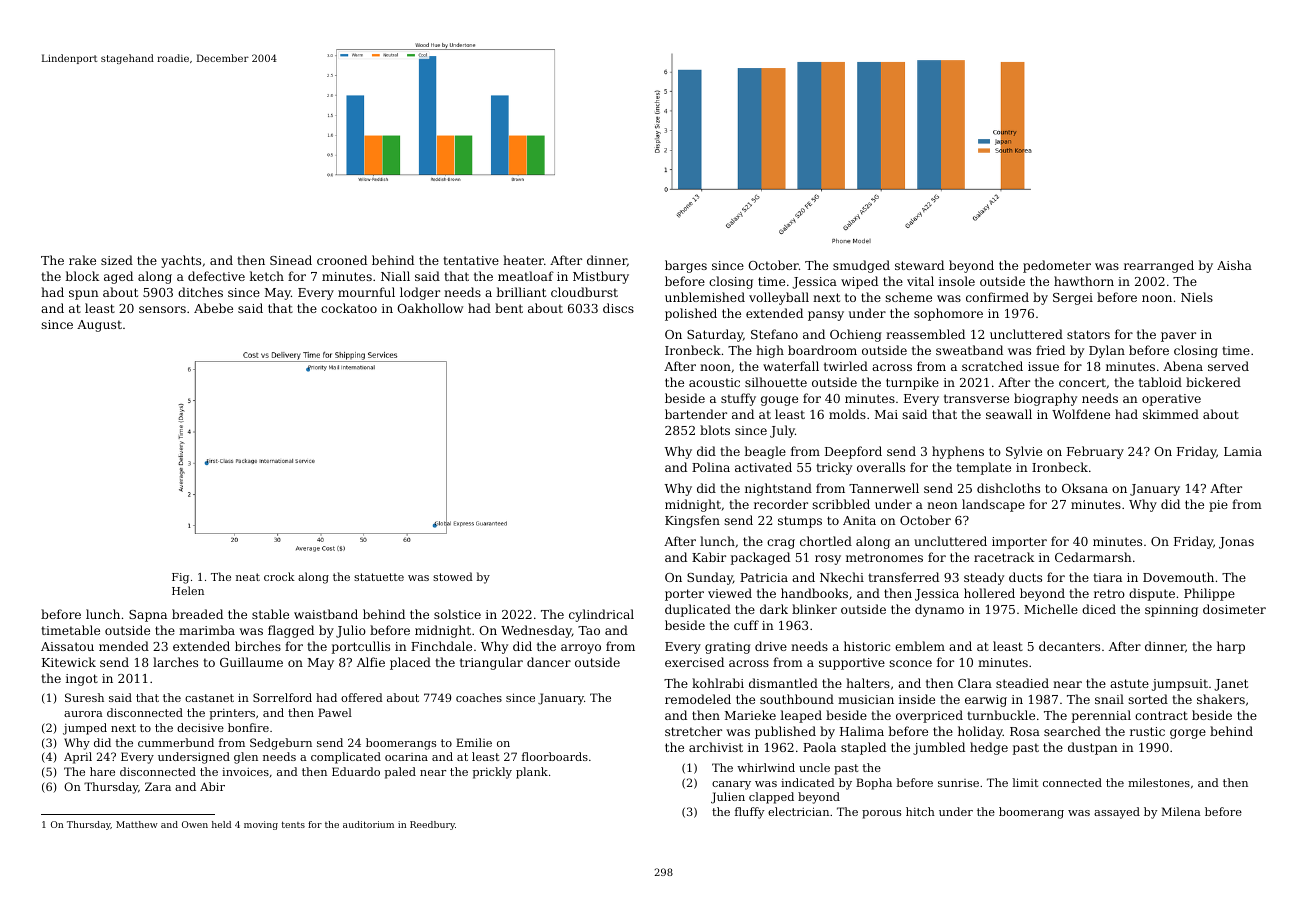 This image has height=924, width=1308. I want to click on stowed, so click(453, 576).
